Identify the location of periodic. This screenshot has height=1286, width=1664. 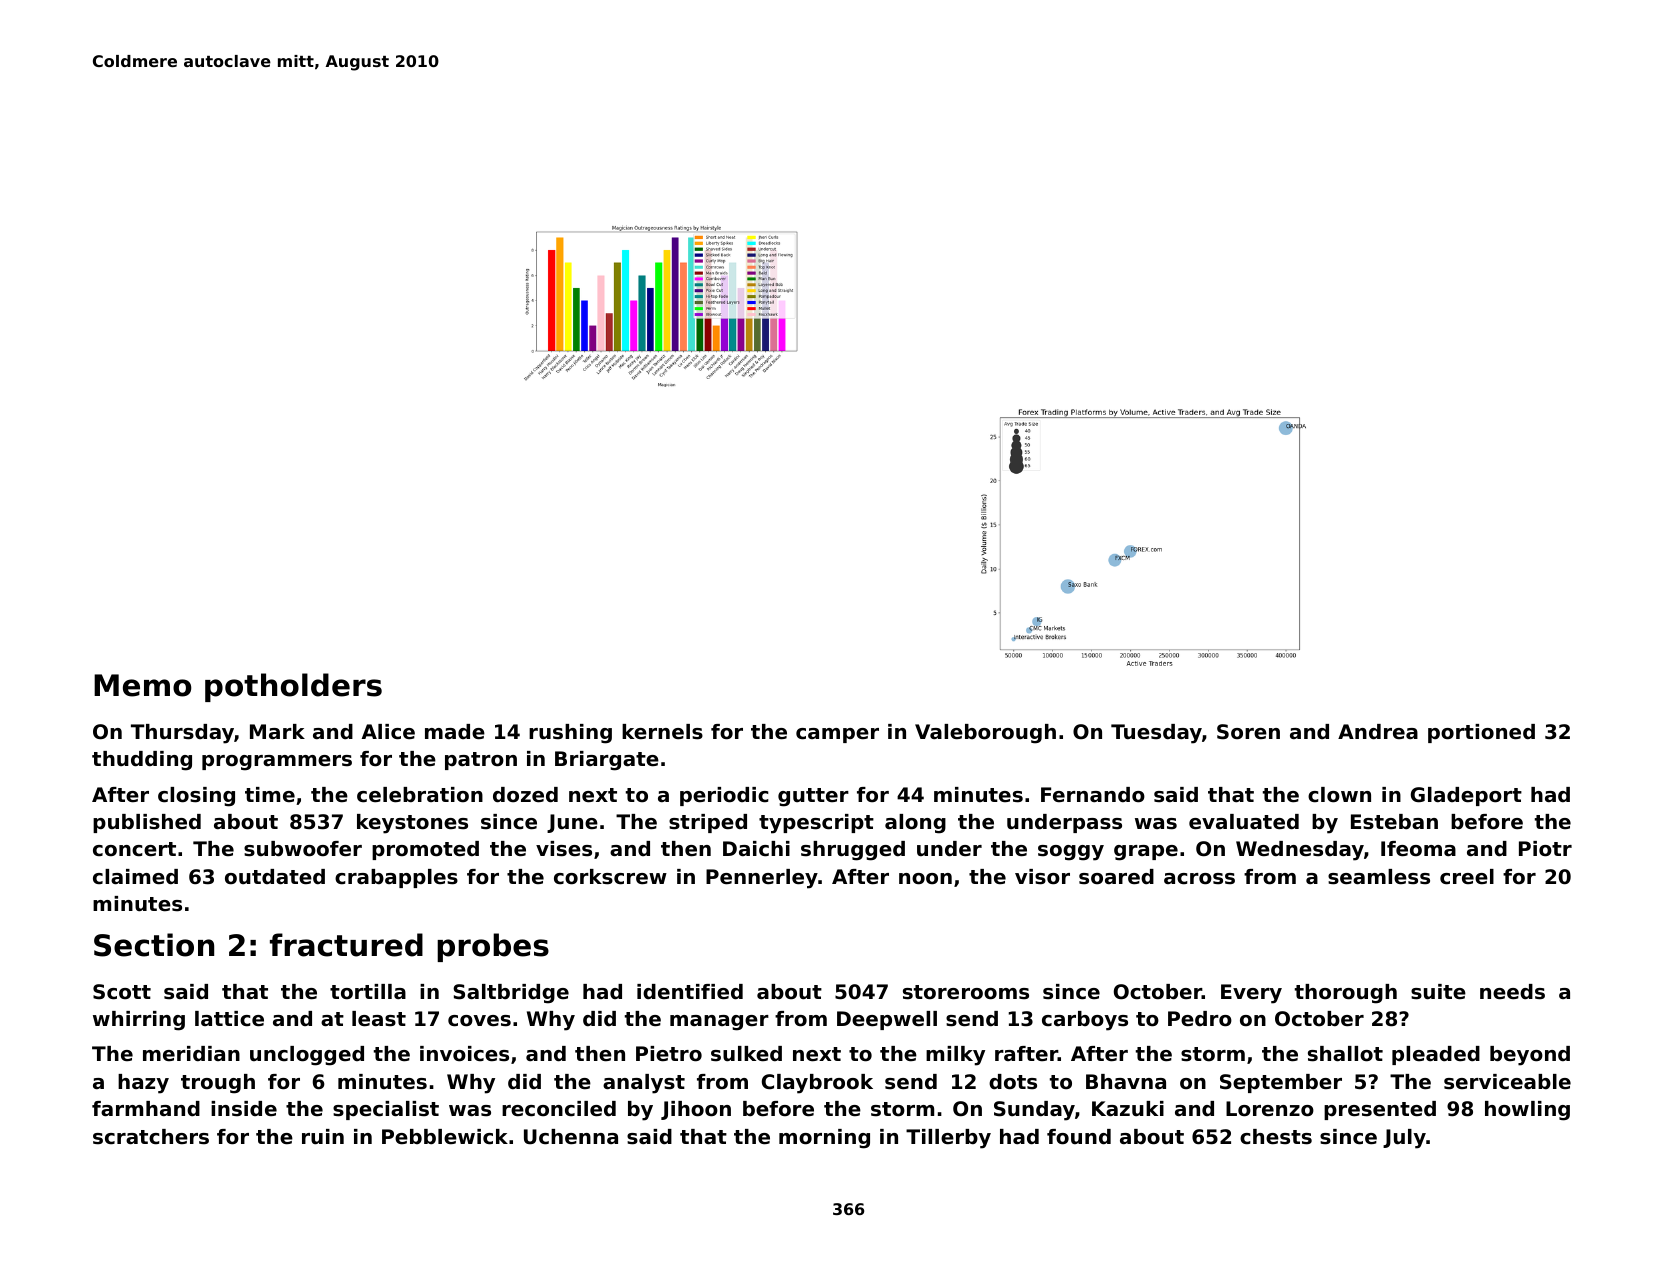
(724, 796).
